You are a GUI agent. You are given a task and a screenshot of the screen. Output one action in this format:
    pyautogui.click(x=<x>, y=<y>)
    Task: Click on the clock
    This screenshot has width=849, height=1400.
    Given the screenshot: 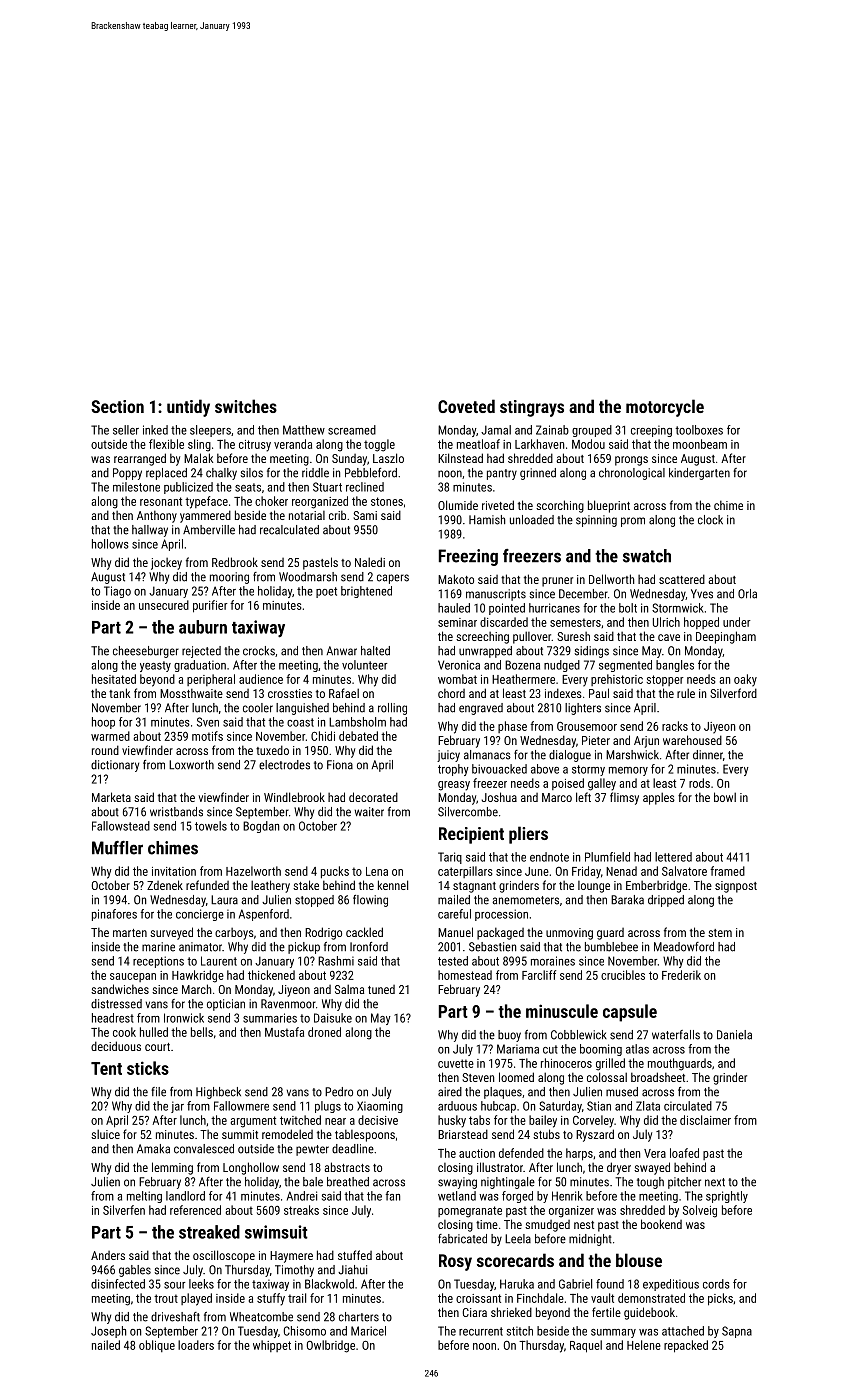 What is the action you would take?
    pyautogui.click(x=710, y=520)
